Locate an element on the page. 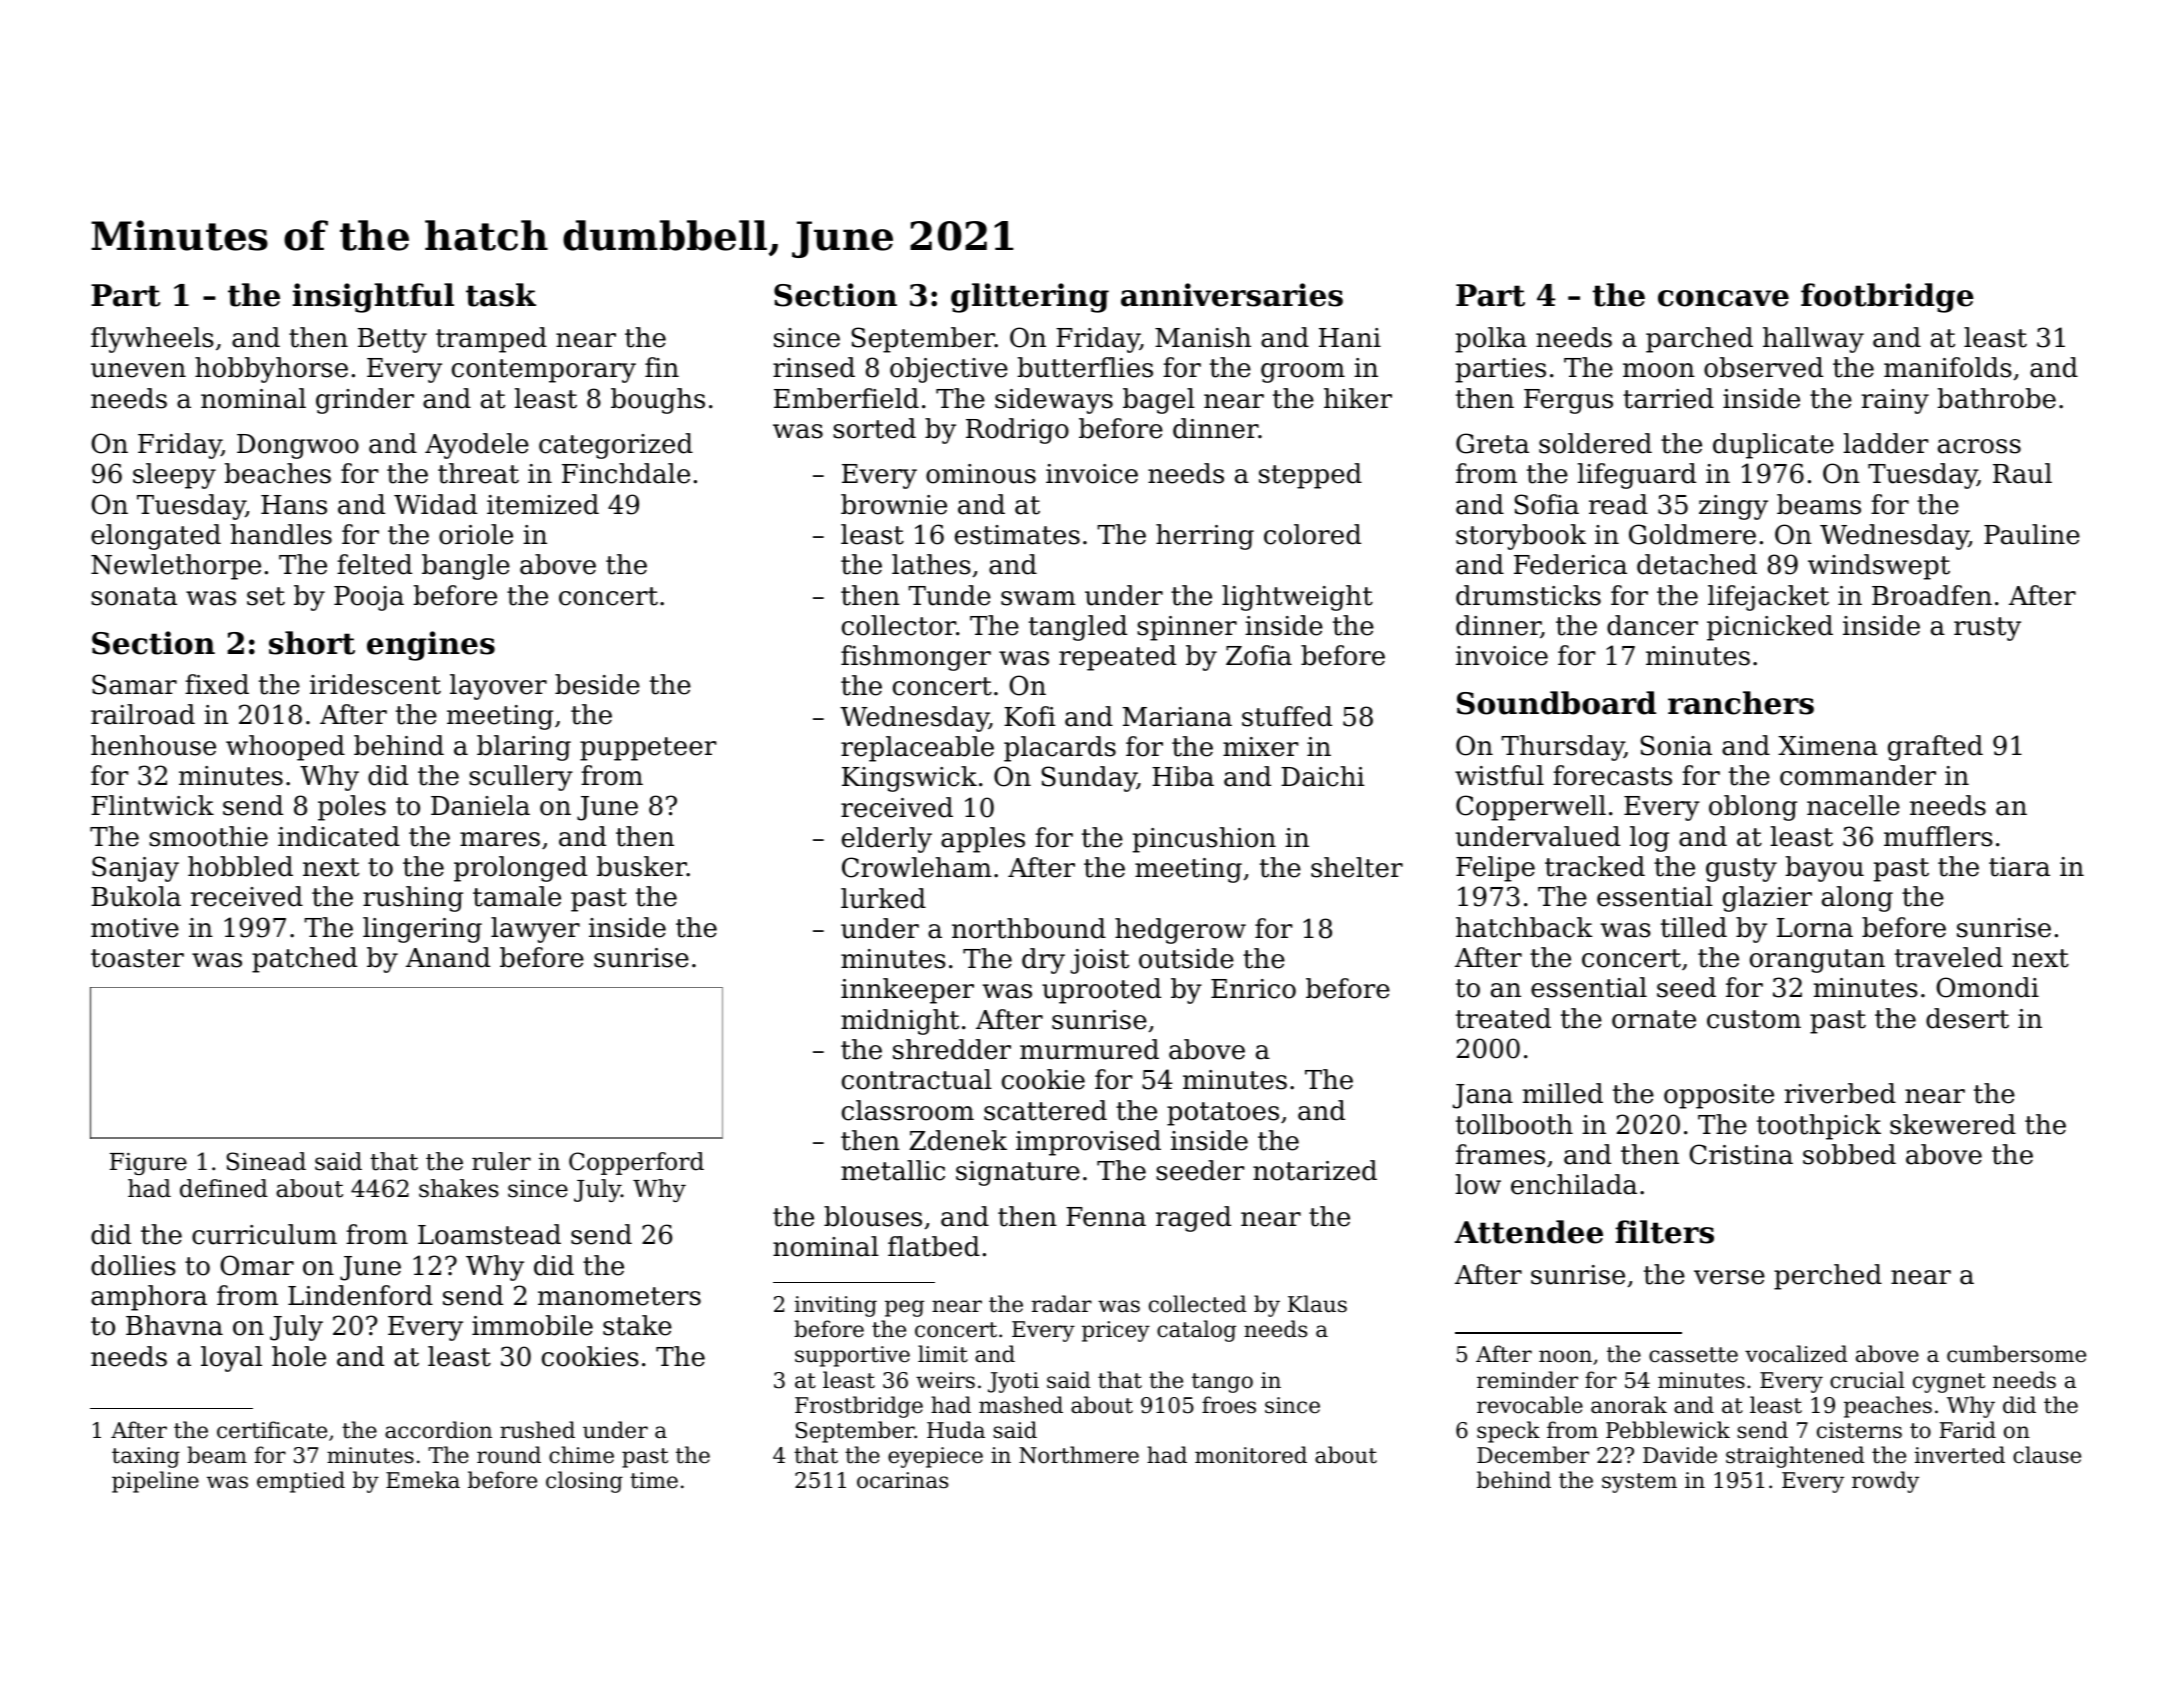  bathrobe is located at coordinates (1996, 398).
